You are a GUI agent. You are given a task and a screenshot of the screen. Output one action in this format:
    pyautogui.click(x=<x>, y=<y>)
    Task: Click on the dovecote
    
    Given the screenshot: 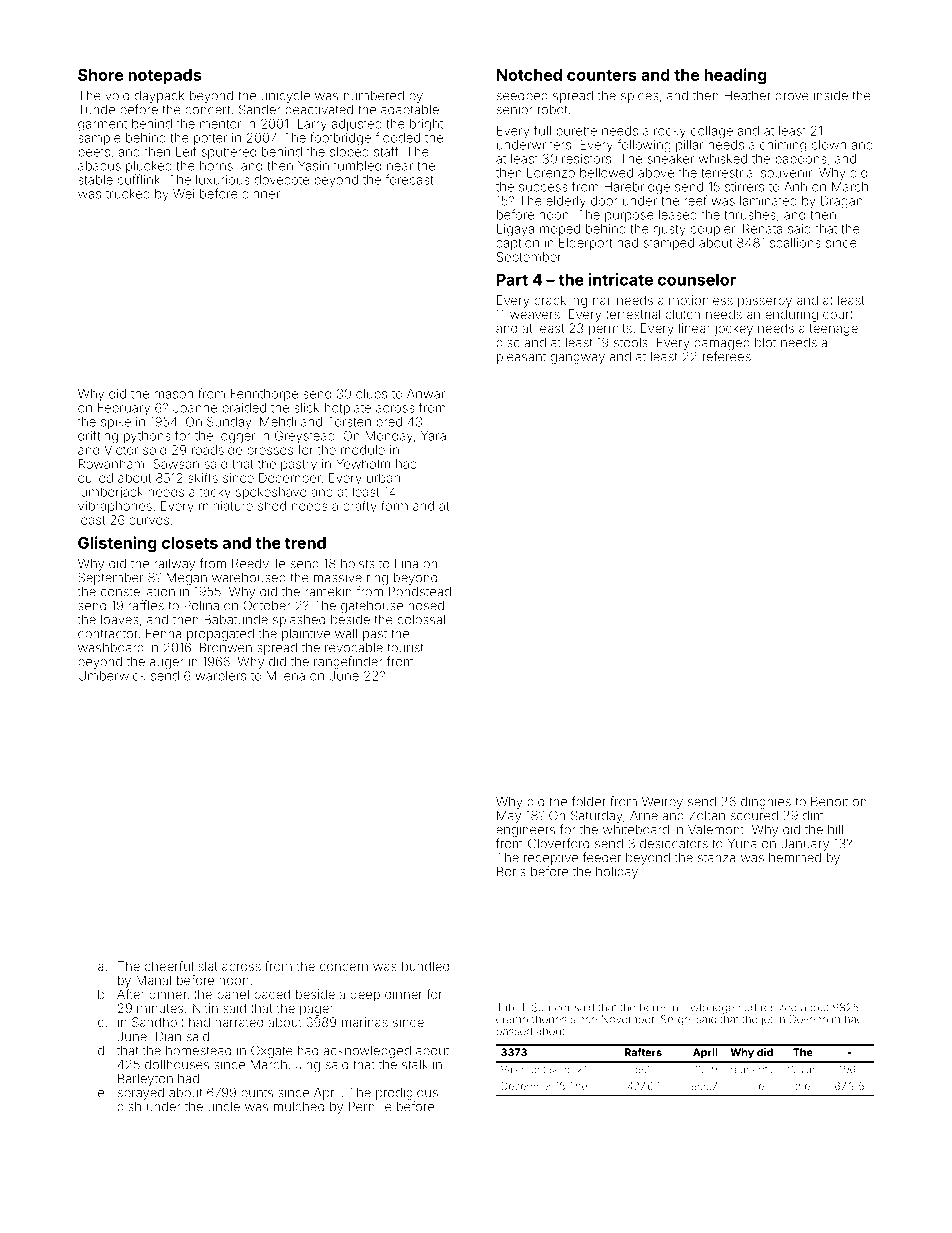 What is the action you would take?
    pyautogui.click(x=282, y=180)
